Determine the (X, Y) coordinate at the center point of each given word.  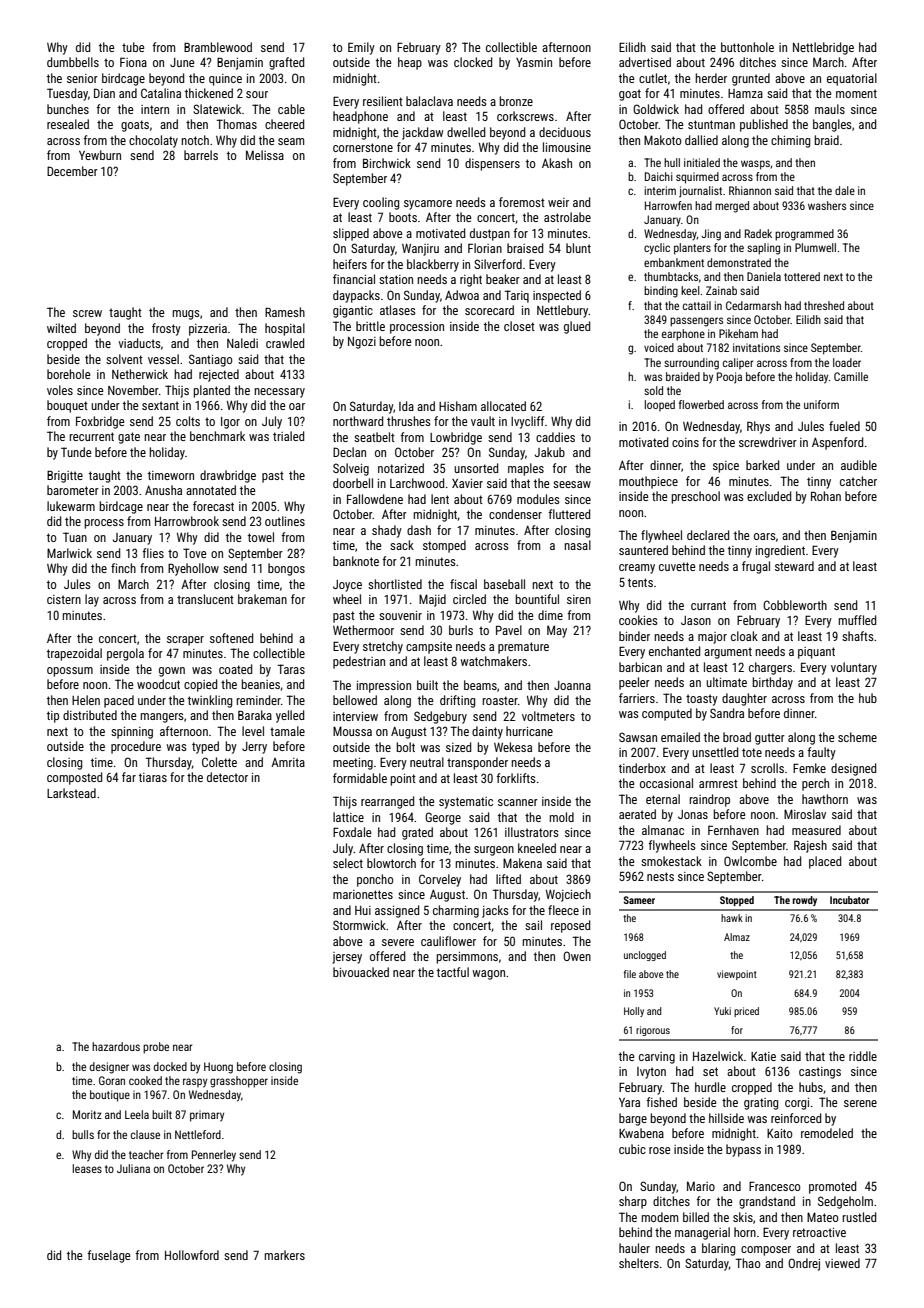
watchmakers (493, 661)
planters (692, 249)
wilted (61, 328)
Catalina (161, 93)
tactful (453, 972)
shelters (639, 1263)
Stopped (737, 901)
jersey (347, 958)
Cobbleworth (795, 605)
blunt (578, 248)
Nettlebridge (823, 48)
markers (285, 1255)
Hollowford (192, 1255)
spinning (132, 733)
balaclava (429, 101)
